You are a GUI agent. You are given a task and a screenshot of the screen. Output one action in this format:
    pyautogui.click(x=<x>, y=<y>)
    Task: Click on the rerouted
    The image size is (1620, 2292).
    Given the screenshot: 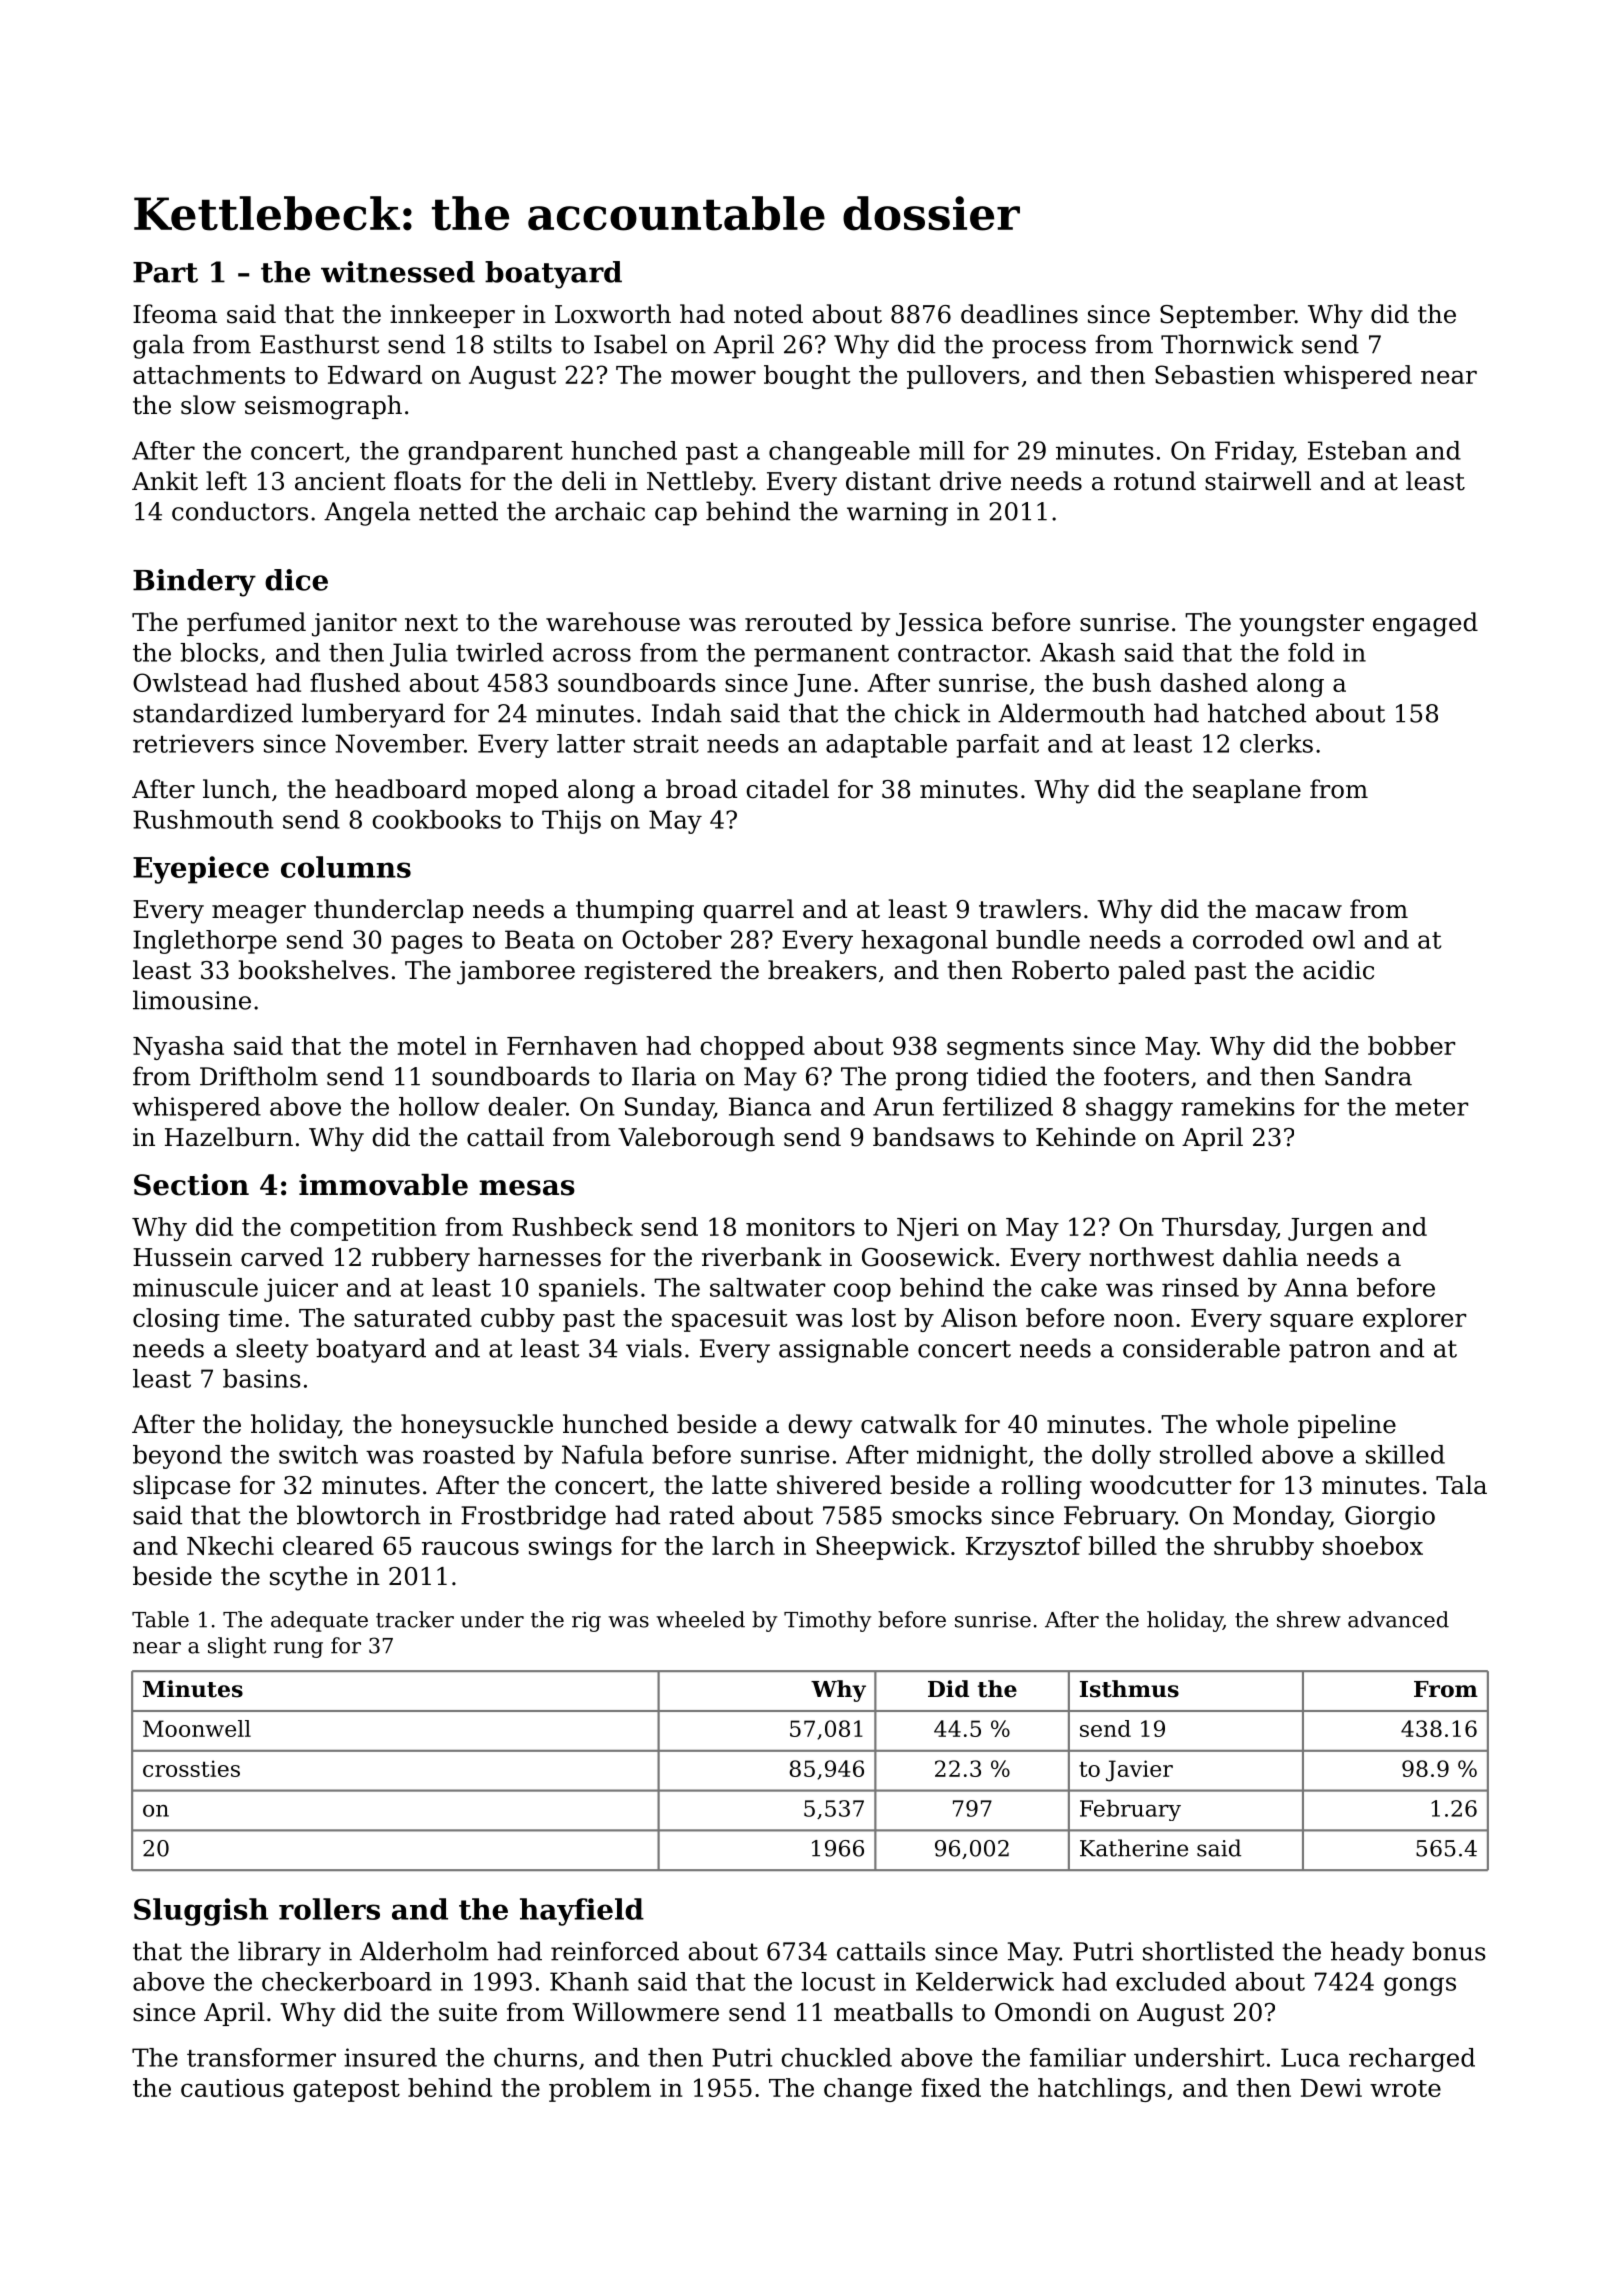 What is the action you would take?
    pyautogui.click(x=798, y=622)
